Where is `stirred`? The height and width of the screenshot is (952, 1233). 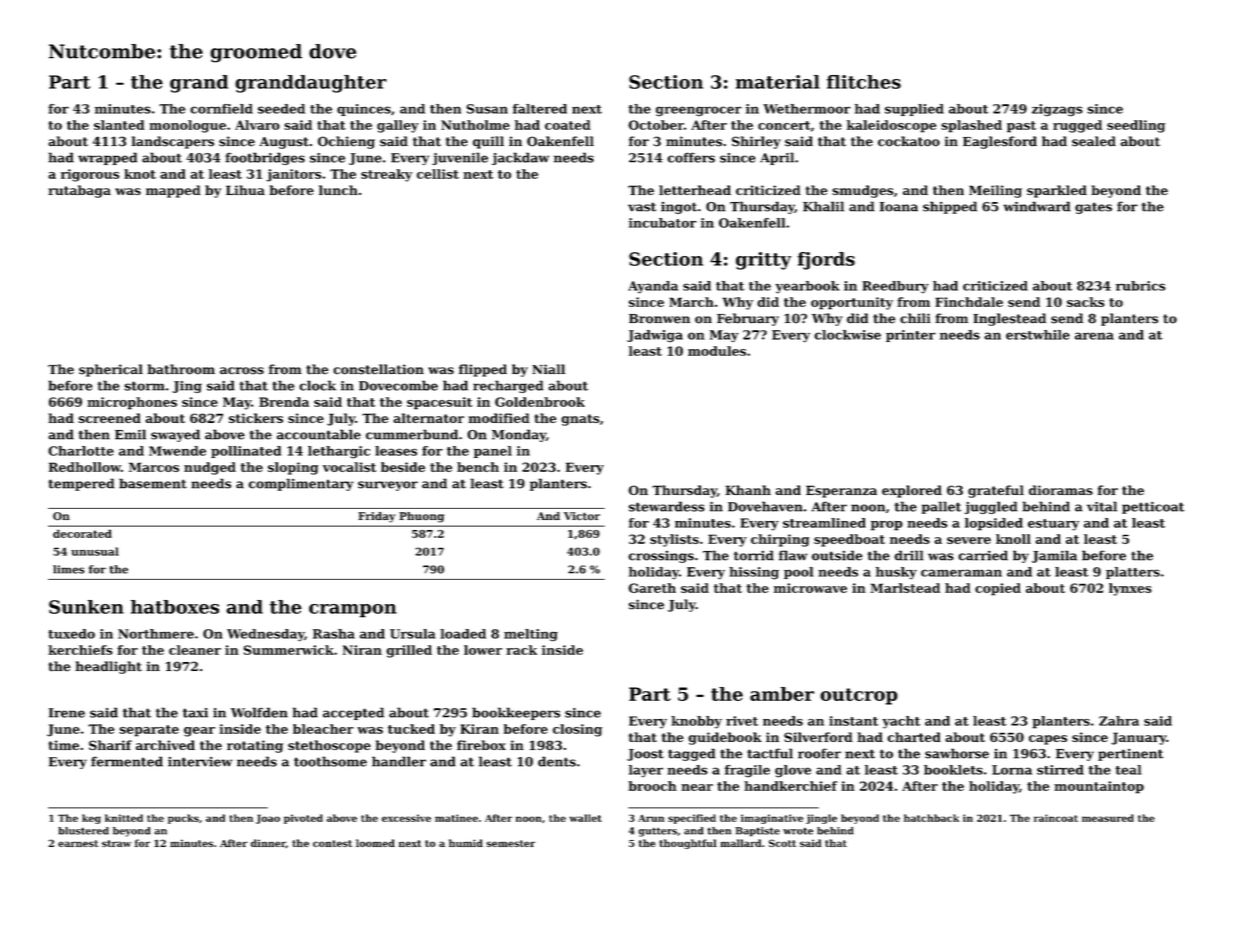
stirred is located at coordinates (1060, 770).
